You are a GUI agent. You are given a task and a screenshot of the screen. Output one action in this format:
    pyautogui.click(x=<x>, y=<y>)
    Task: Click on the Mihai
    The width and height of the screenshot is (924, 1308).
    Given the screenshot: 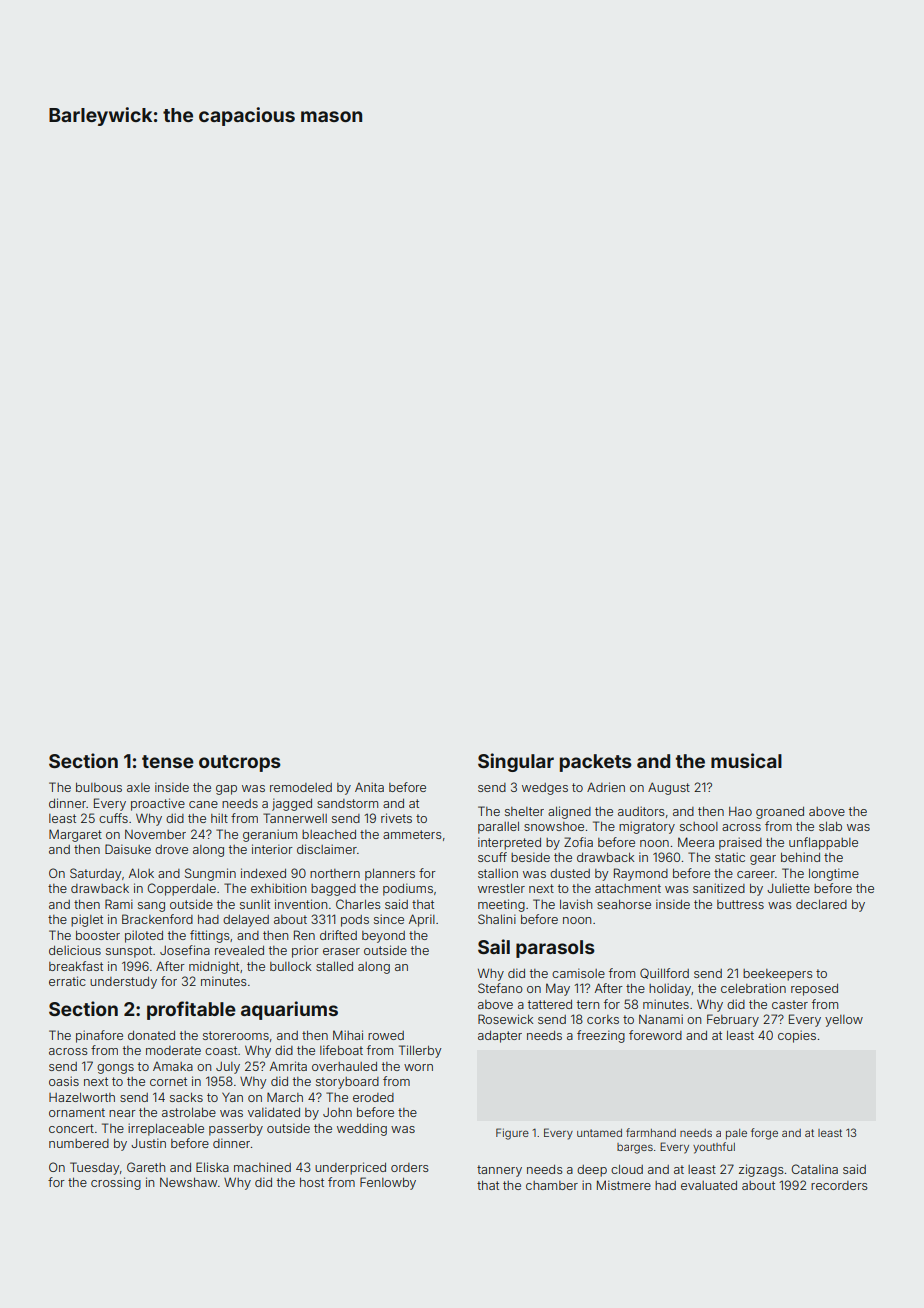 What is the action you would take?
    pyautogui.click(x=348, y=1035)
